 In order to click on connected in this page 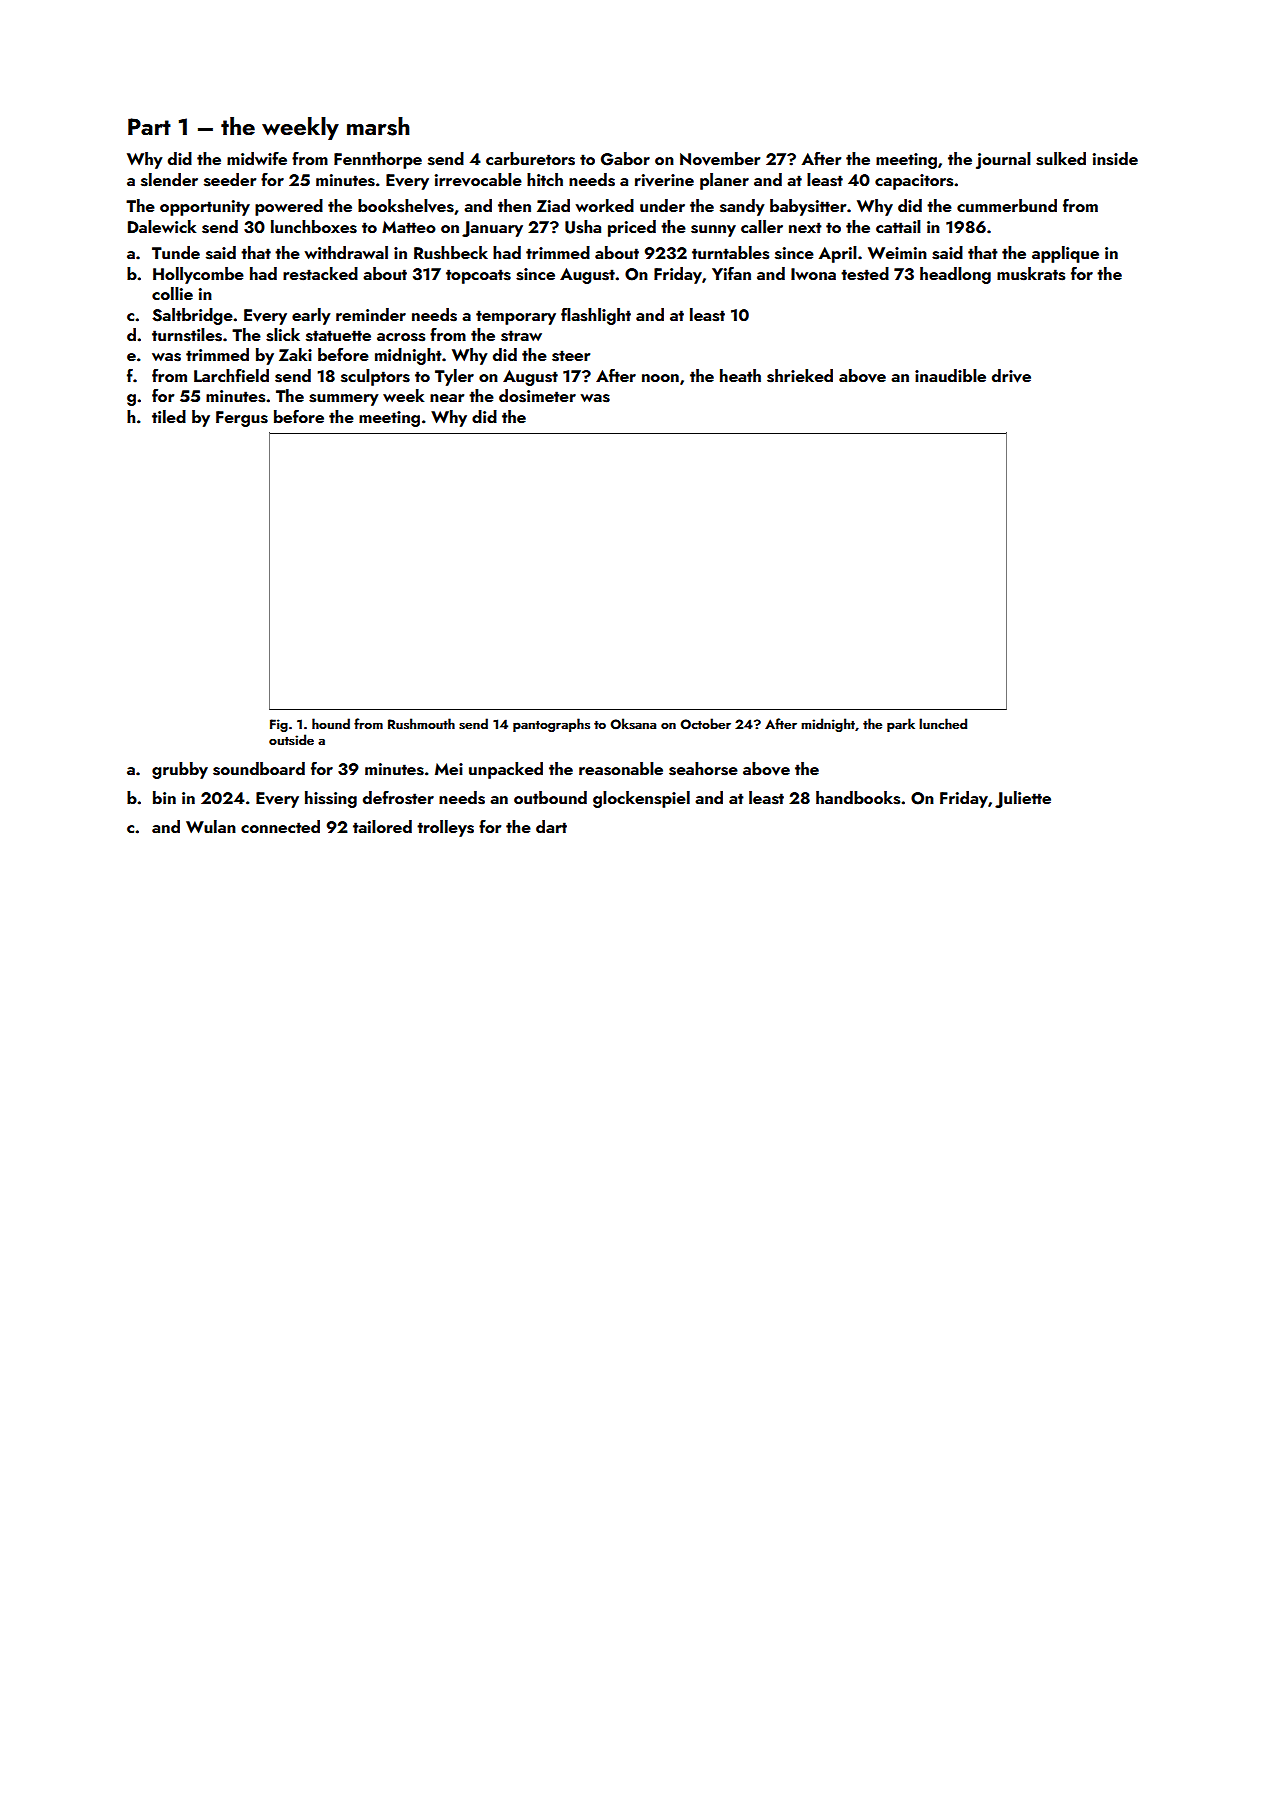, I will do `click(280, 826)`.
